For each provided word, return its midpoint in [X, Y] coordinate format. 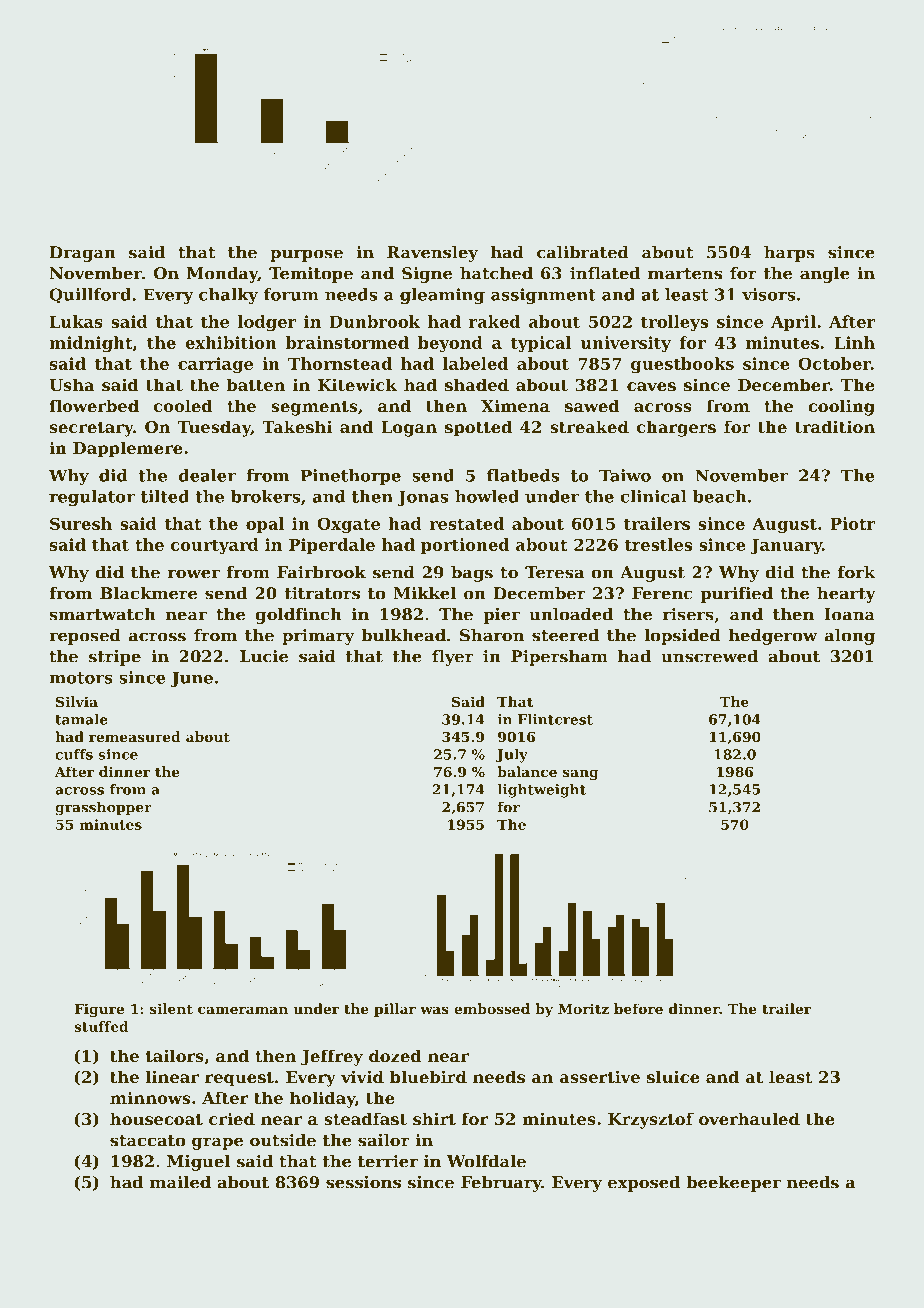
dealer [207, 475]
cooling [841, 407]
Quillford [90, 296]
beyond [450, 344]
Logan [409, 429]
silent [171, 1008]
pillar [395, 1010]
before [638, 1008]
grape [217, 1143]
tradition [835, 426]
